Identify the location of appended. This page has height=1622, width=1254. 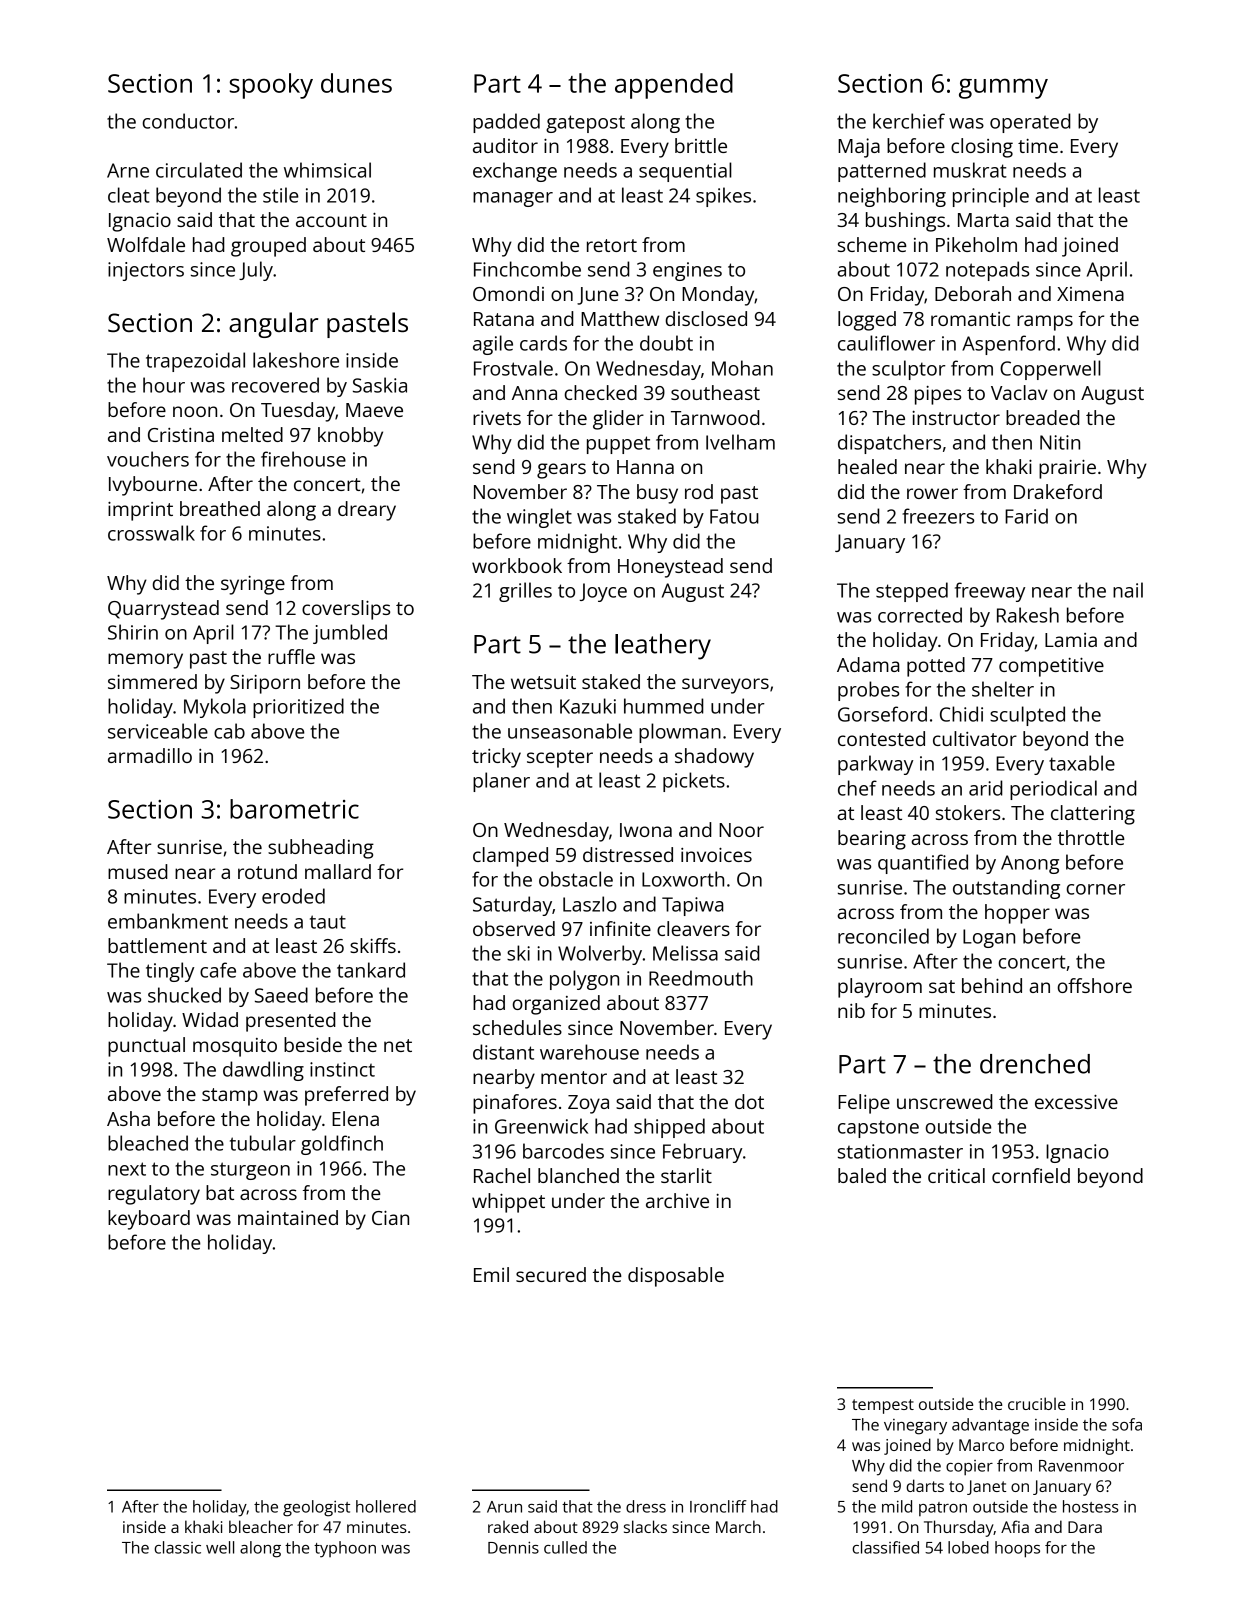
(674, 86).
